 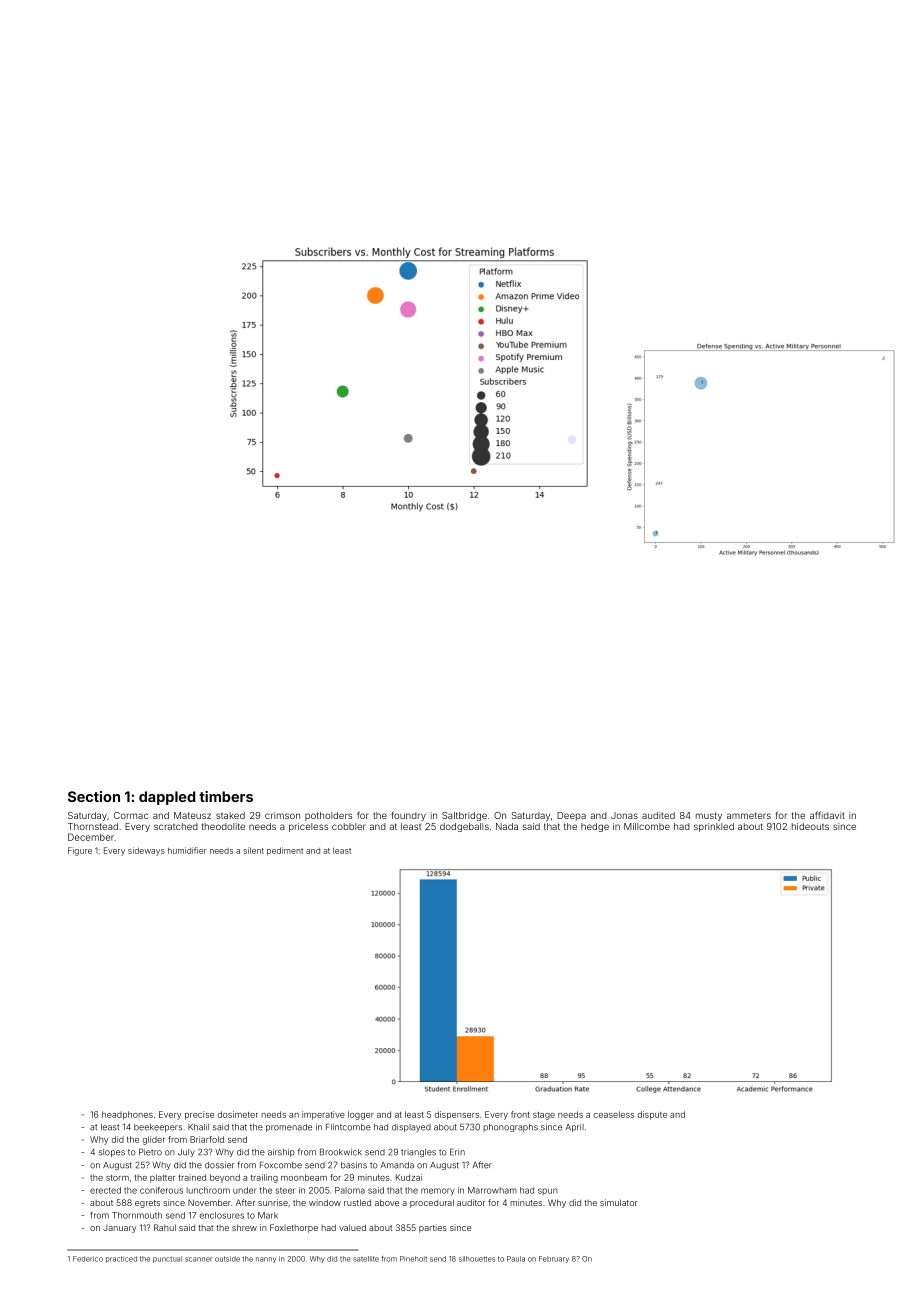 I want to click on imperative, so click(x=323, y=1115).
